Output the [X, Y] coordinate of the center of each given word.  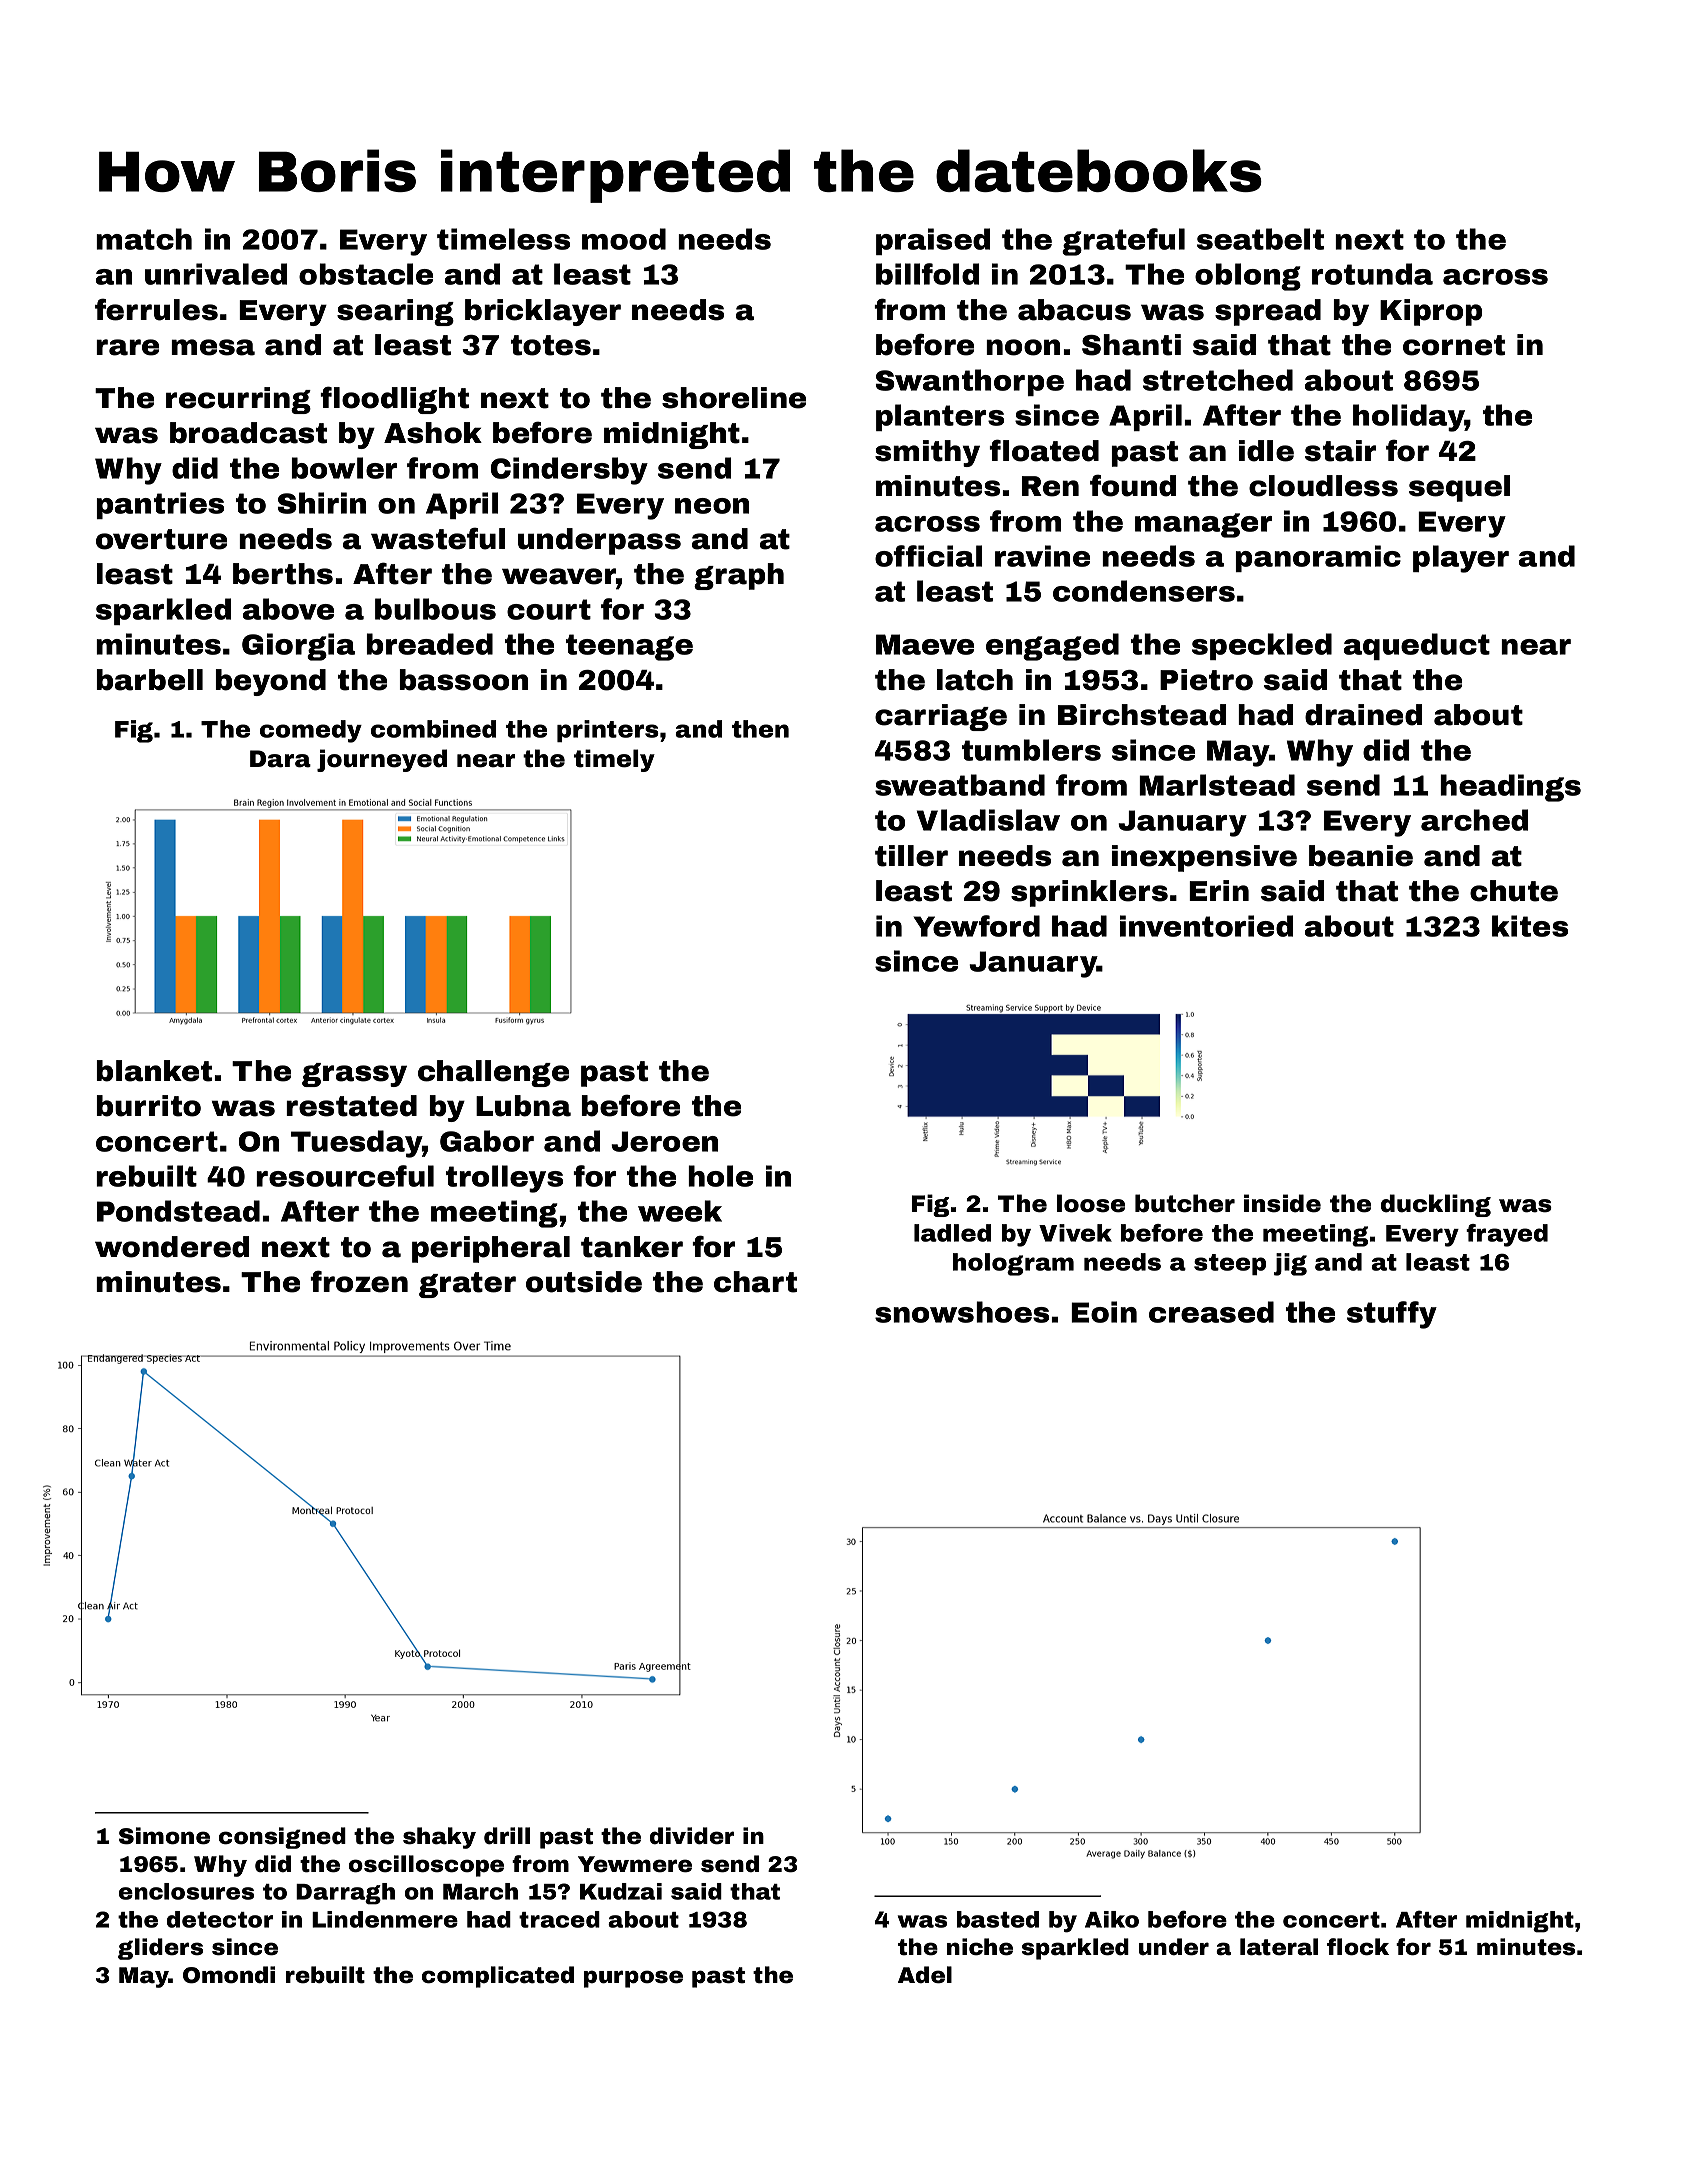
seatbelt [1260, 239]
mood [624, 239]
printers [608, 731]
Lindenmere [385, 1919]
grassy [354, 1075]
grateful [1123, 242]
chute [1514, 891]
